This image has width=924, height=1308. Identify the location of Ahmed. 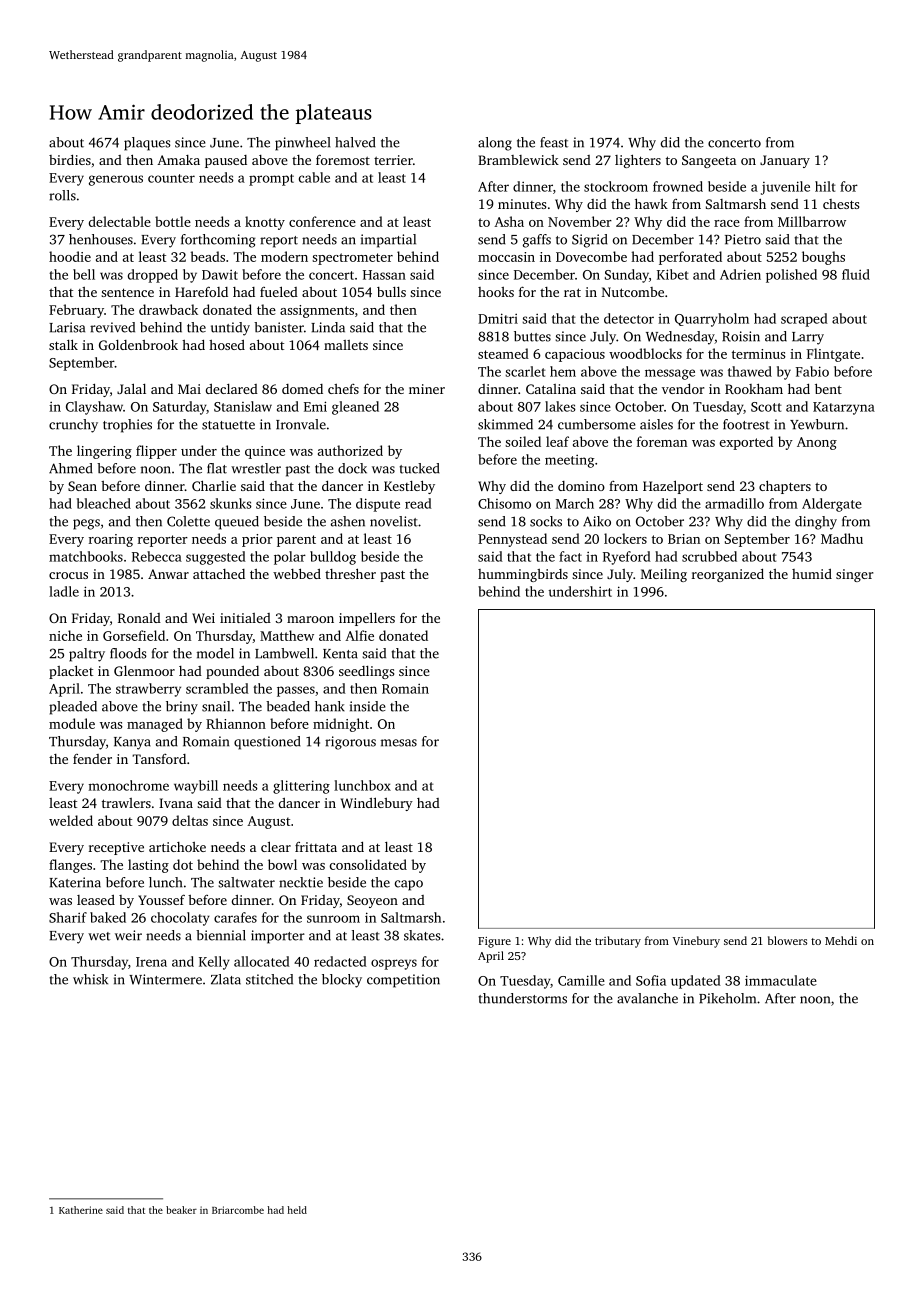
(71, 468).
